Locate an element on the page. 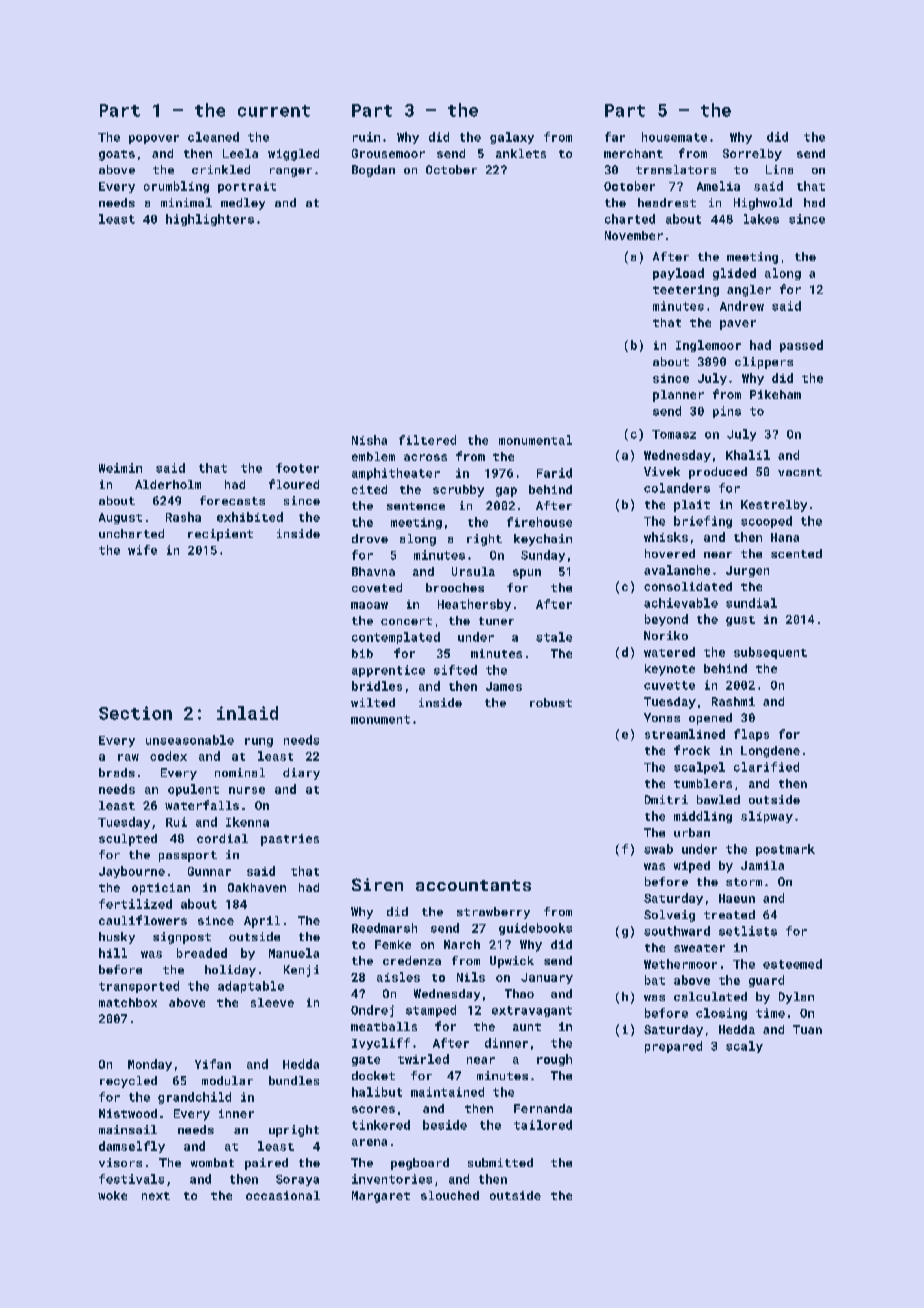 The width and height of the image is (924, 1308). galaxy is located at coordinates (512, 138).
